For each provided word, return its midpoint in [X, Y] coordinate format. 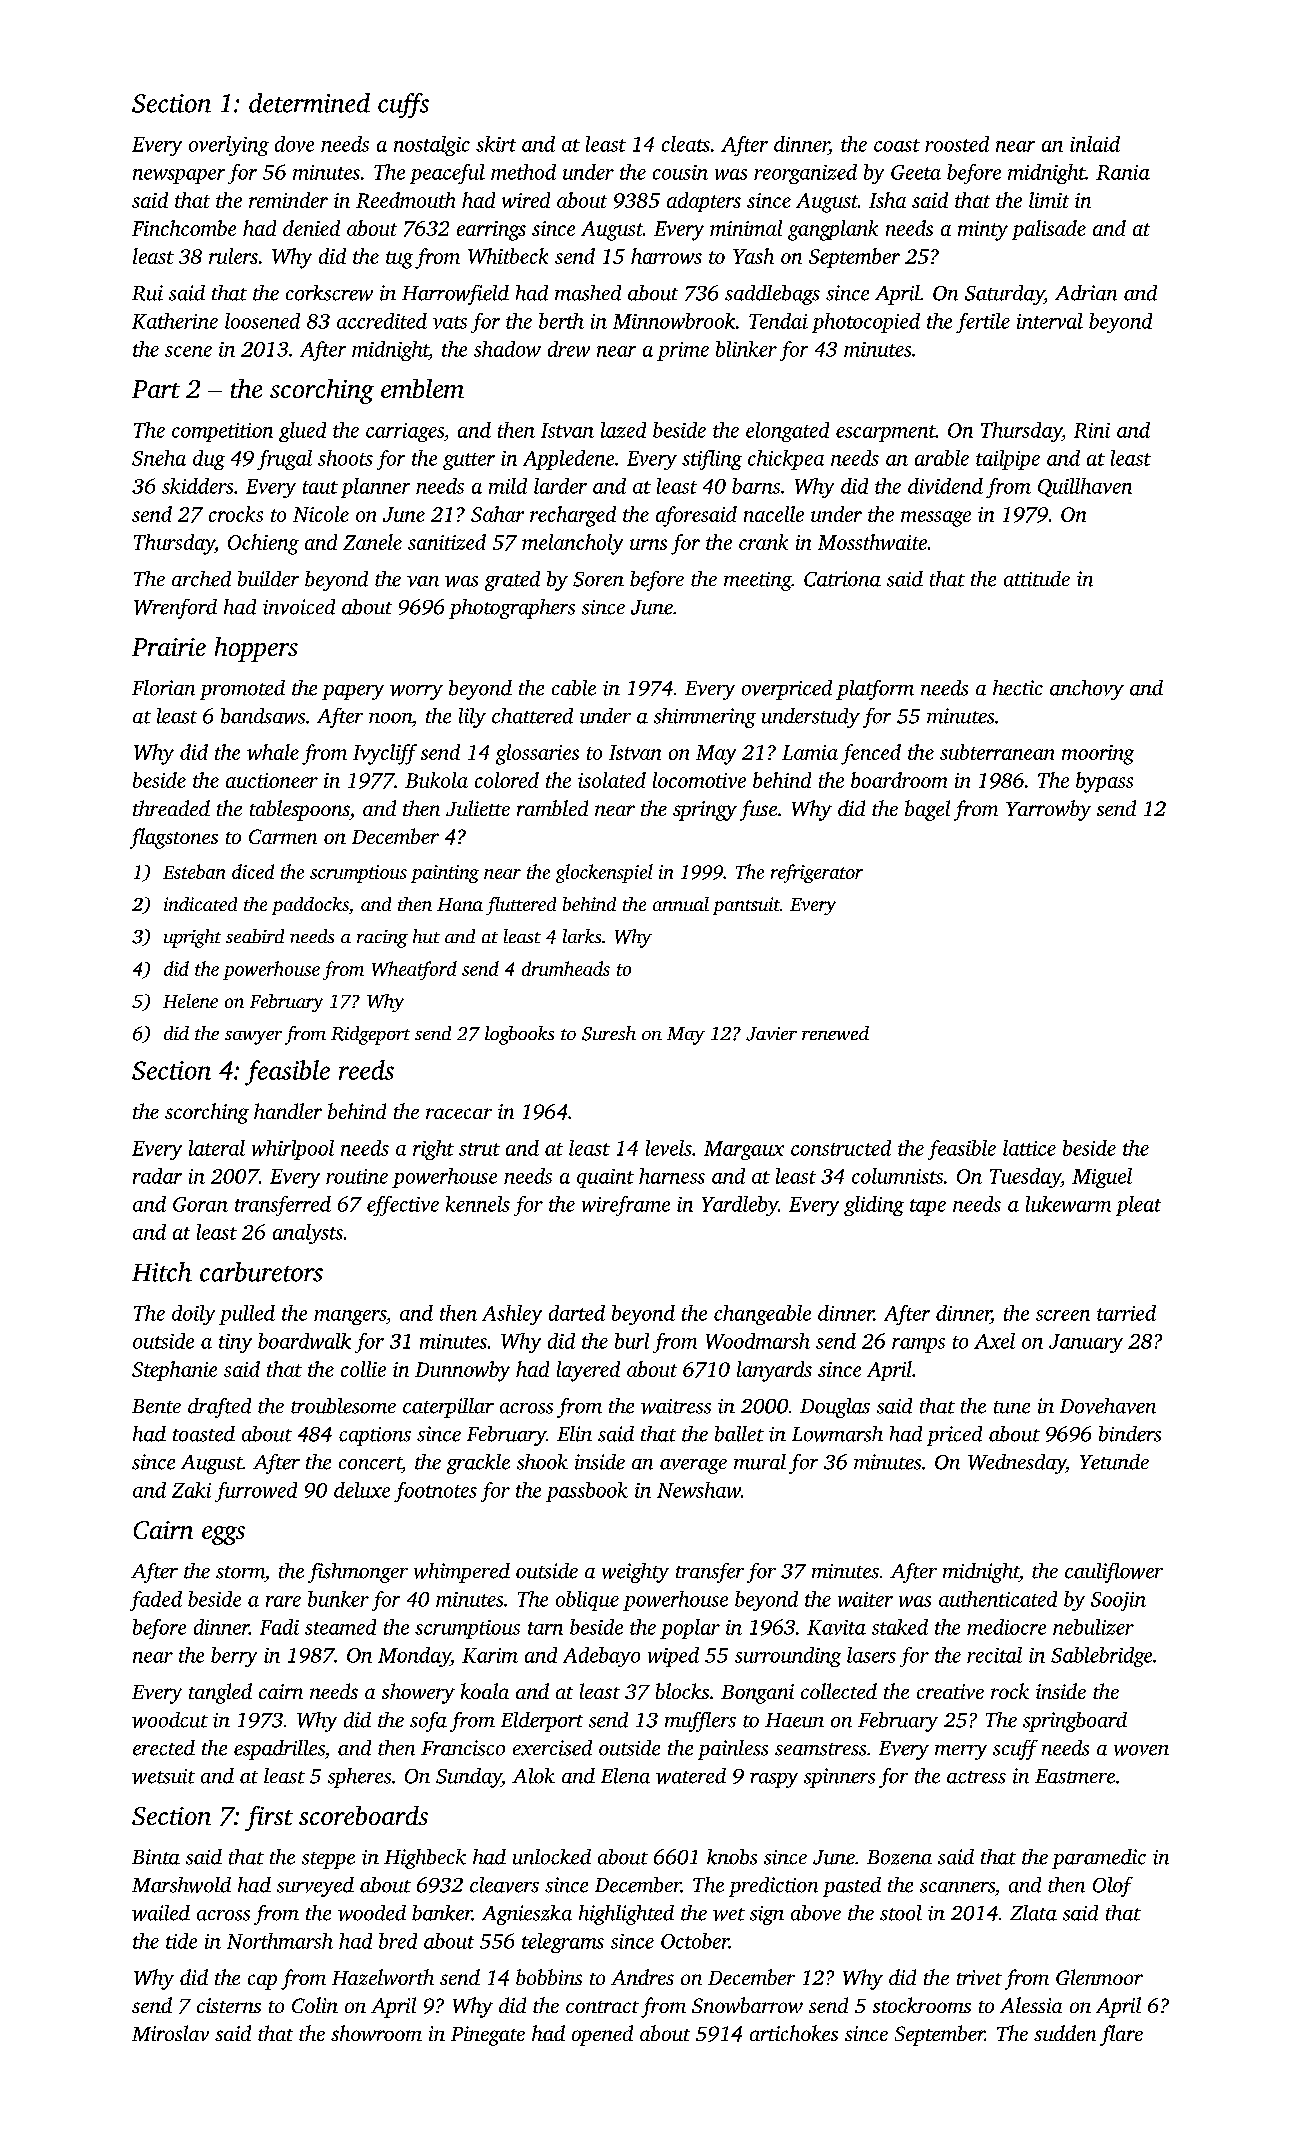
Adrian [1086, 293]
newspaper [179, 176]
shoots [345, 458]
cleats [686, 144]
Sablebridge [1101, 1657]
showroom [376, 2033]
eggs [223, 1535]
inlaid [1095, 144]
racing [382, 939]
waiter [865, 1599]
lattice [1029, 1148]
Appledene [568, 460]
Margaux [744, 1150]
